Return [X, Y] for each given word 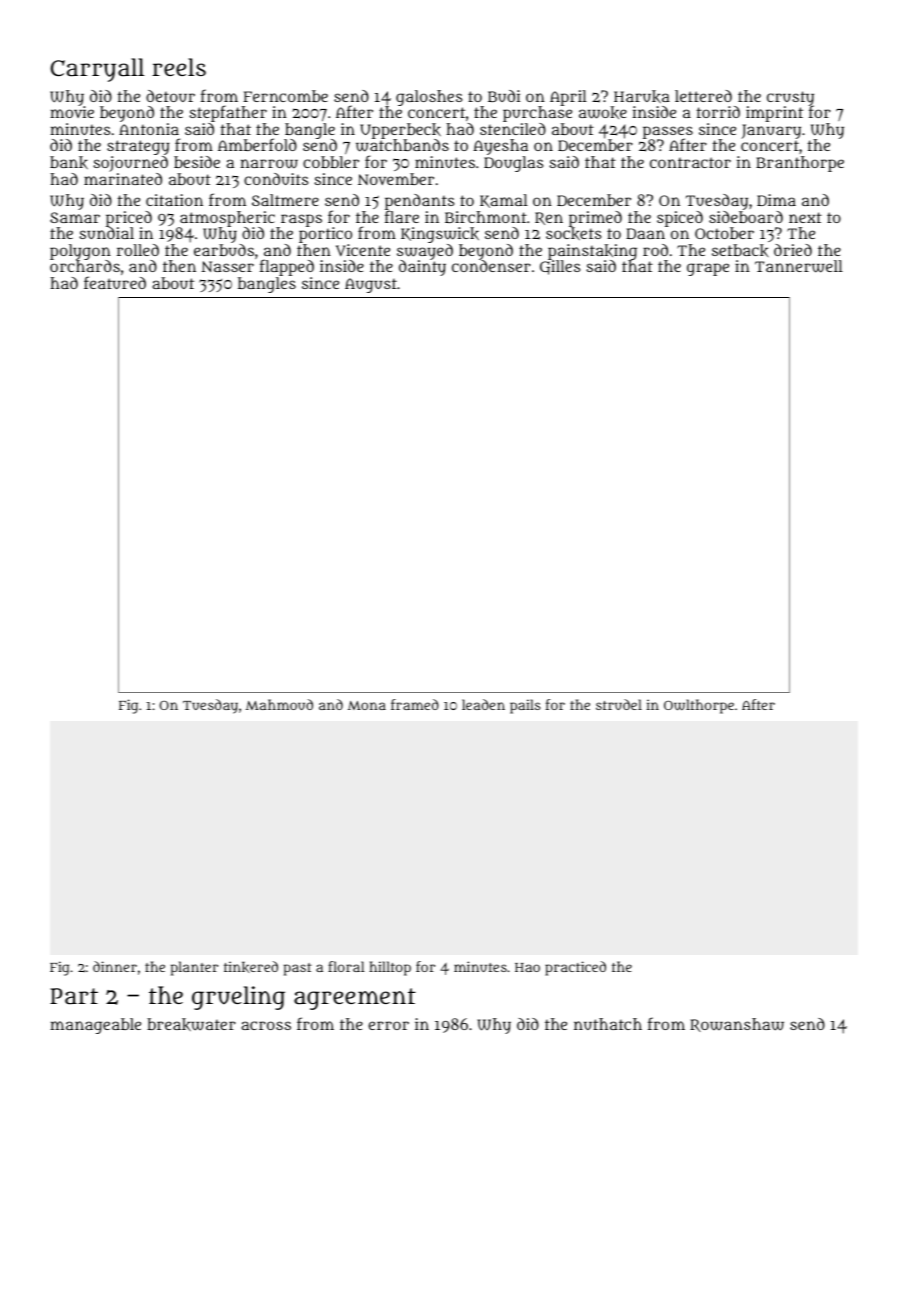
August [371, 285]
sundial [106, 233]
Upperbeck [400, 131]
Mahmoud [279, 704]
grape [708, 269]
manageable [95, 1026]
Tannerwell [799, 266]
